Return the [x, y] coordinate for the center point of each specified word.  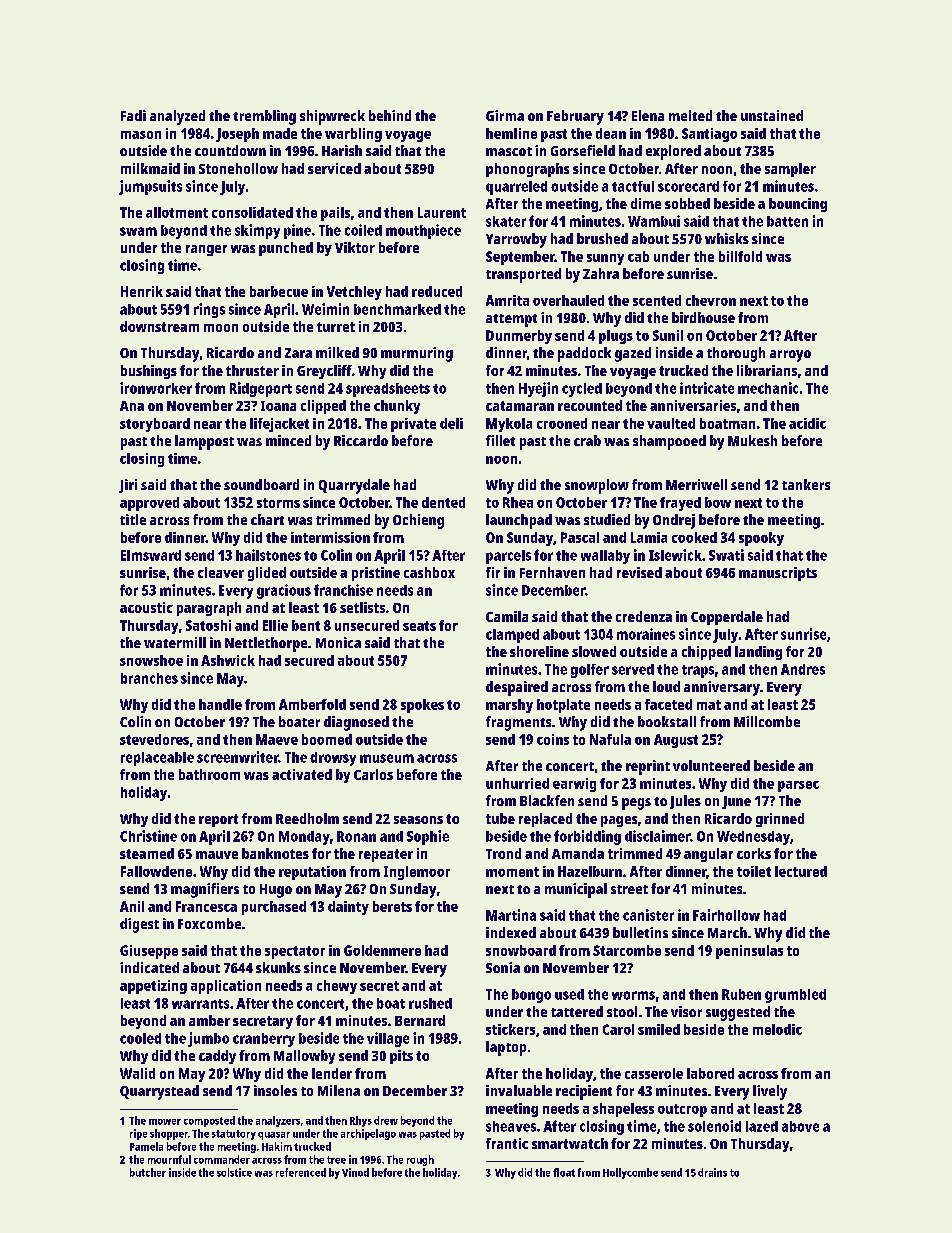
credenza [644, 616]
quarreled [516, 188]
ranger [206, 250]
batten [787, 221]
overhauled [568, 300]
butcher [148, 1172]
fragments [518, 723]
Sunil [668, 335]
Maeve [277, 739]
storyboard [155, 425]
